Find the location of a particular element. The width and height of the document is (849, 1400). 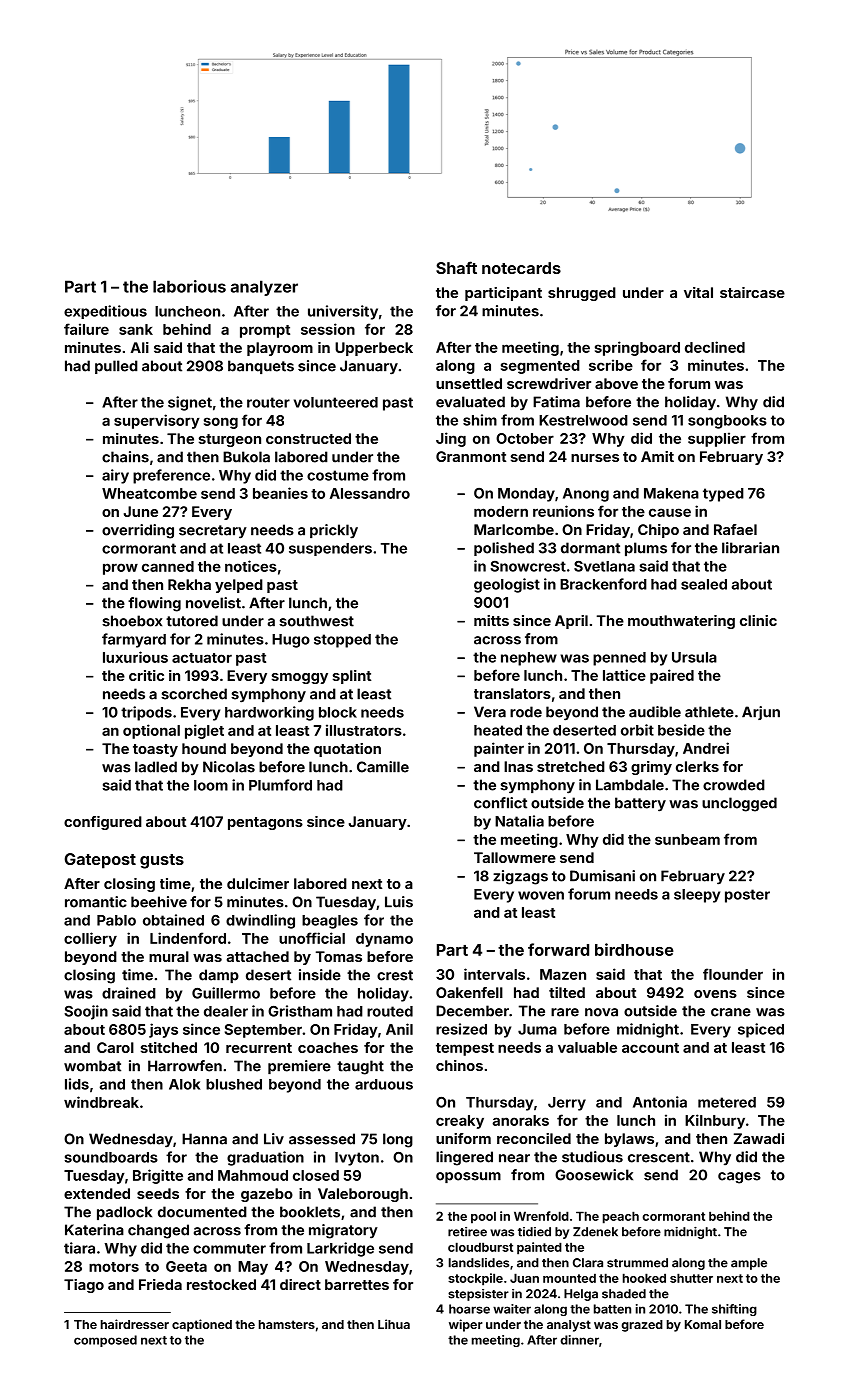

anoraks is located at coordinates (520, 1120).
